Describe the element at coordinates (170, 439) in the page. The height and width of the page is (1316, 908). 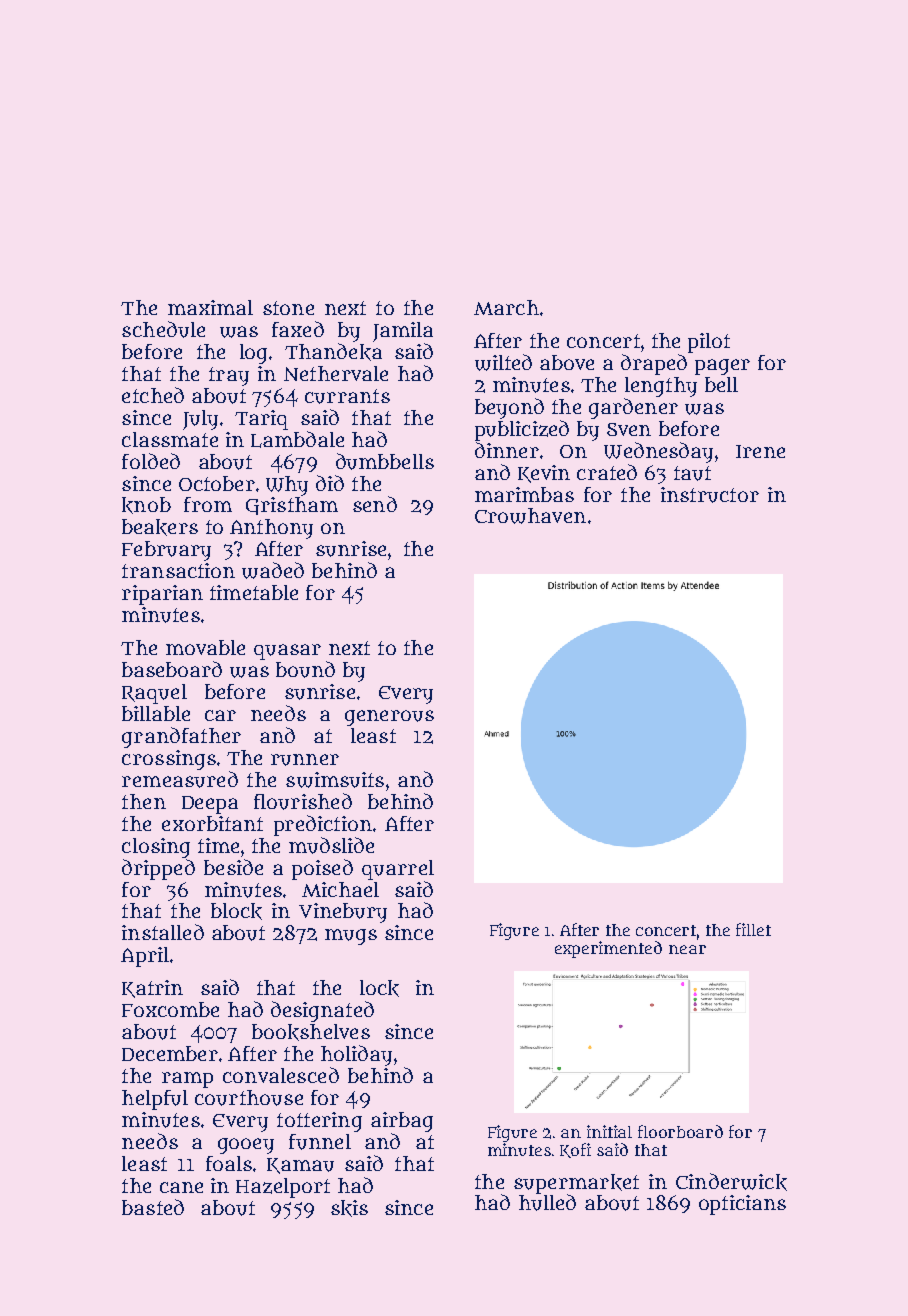
I see `classmate` at that location.
